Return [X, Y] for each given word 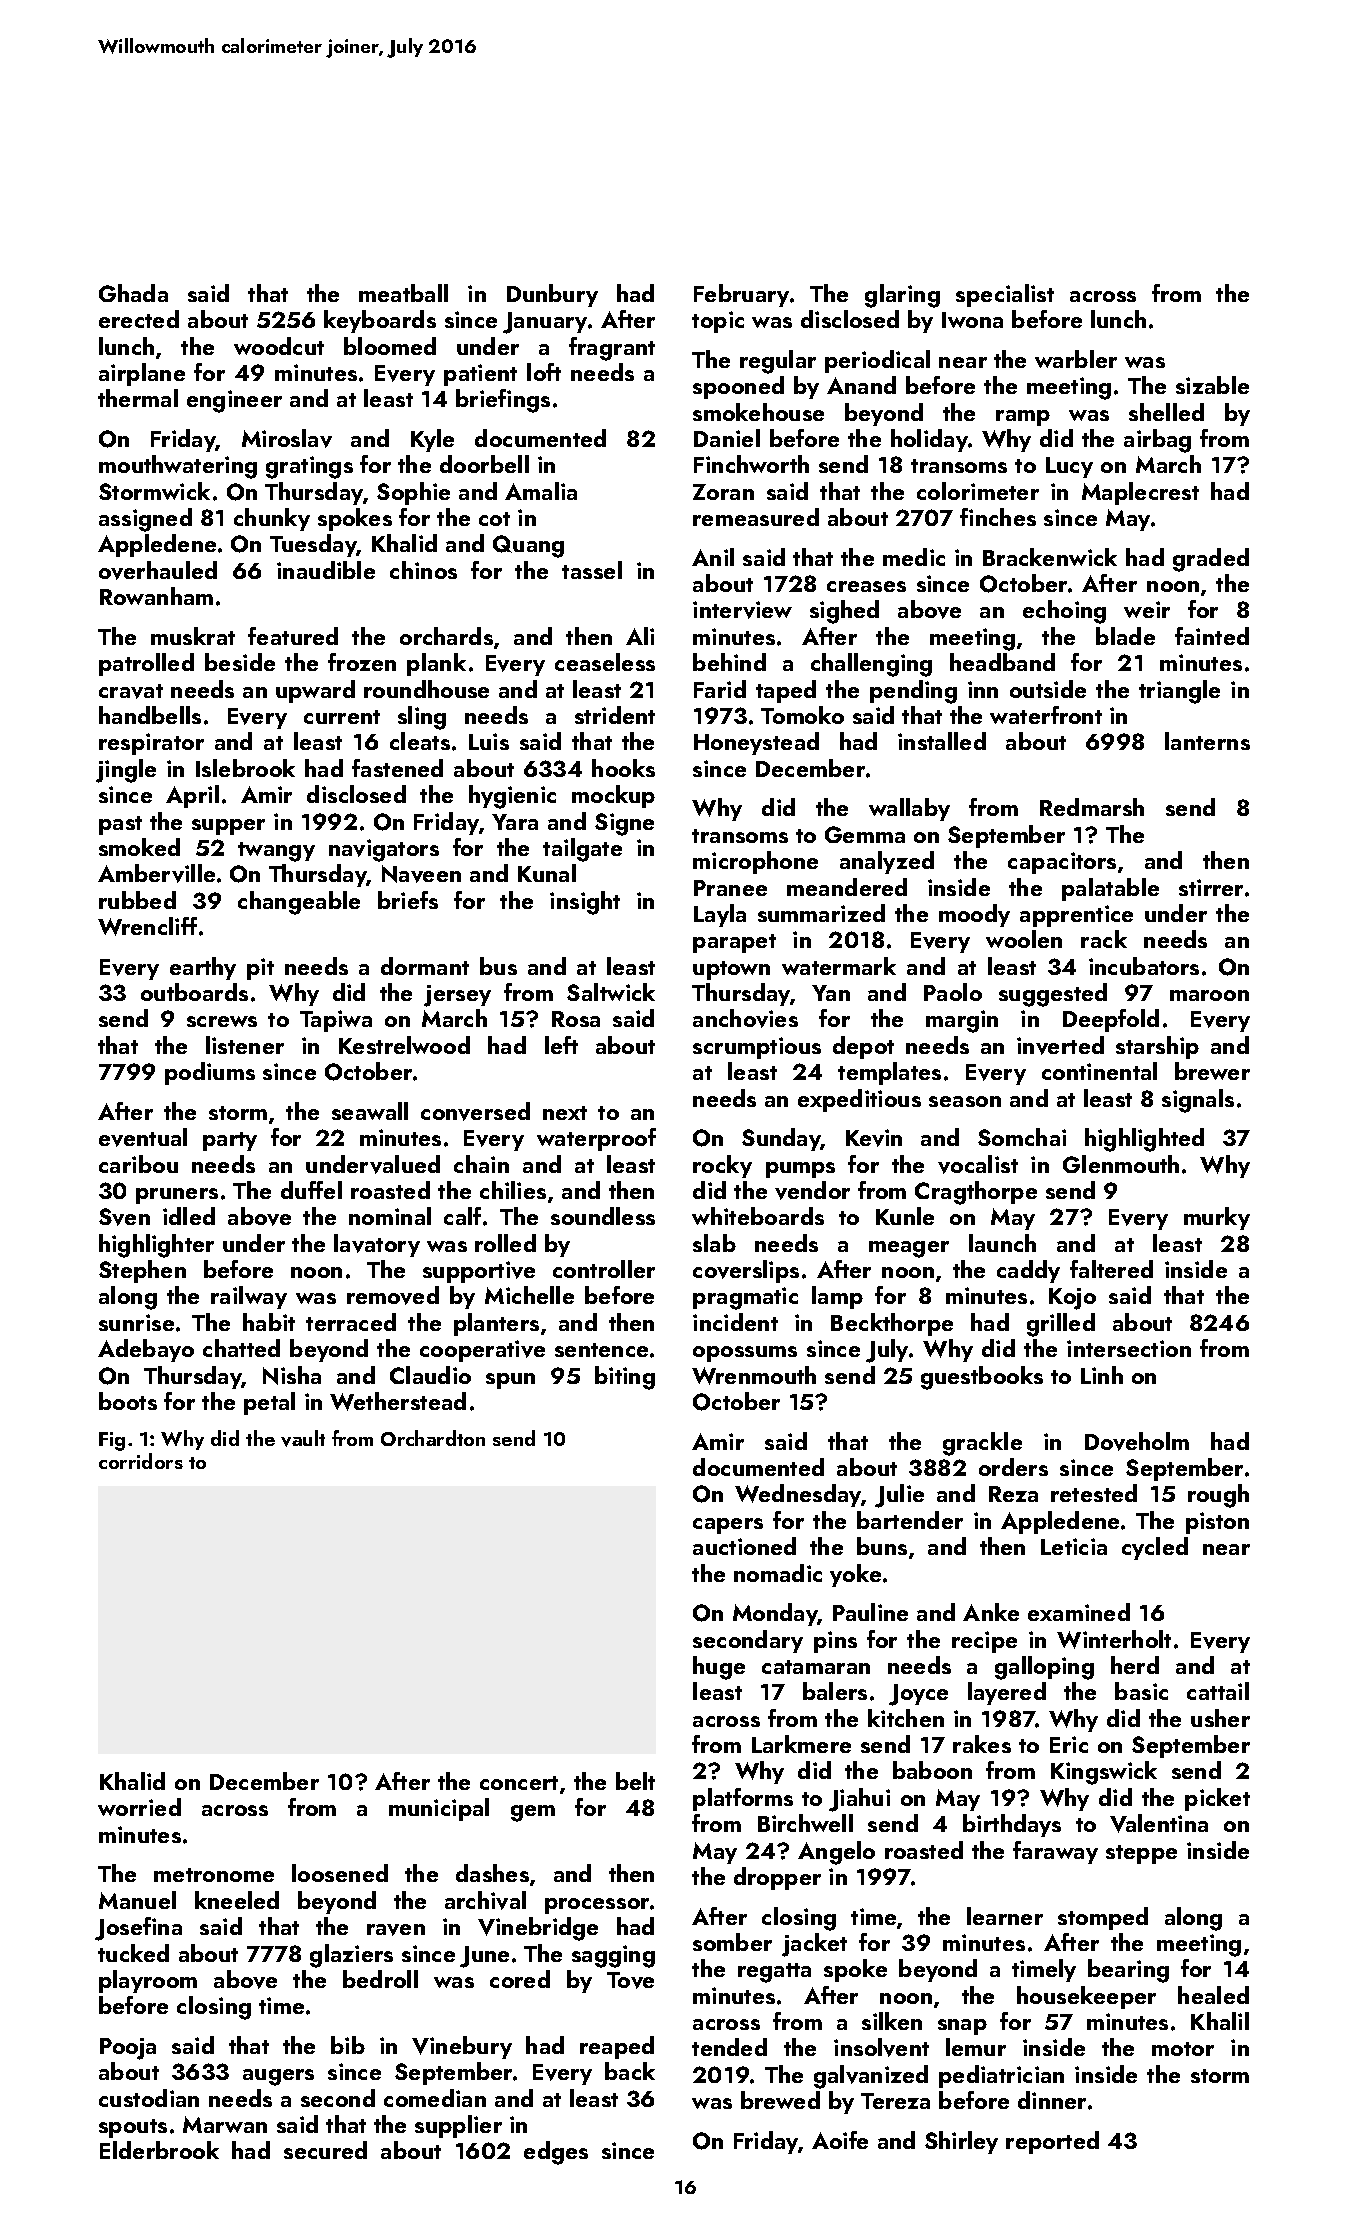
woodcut [279, 346]
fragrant [612, 349]
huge [719, 1668]
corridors [141, 1461]
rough [1218, 1496]
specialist [1005, 295]
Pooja [128, 2049]
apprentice [1076, 916]
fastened [397, 768]
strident [615, 715]
